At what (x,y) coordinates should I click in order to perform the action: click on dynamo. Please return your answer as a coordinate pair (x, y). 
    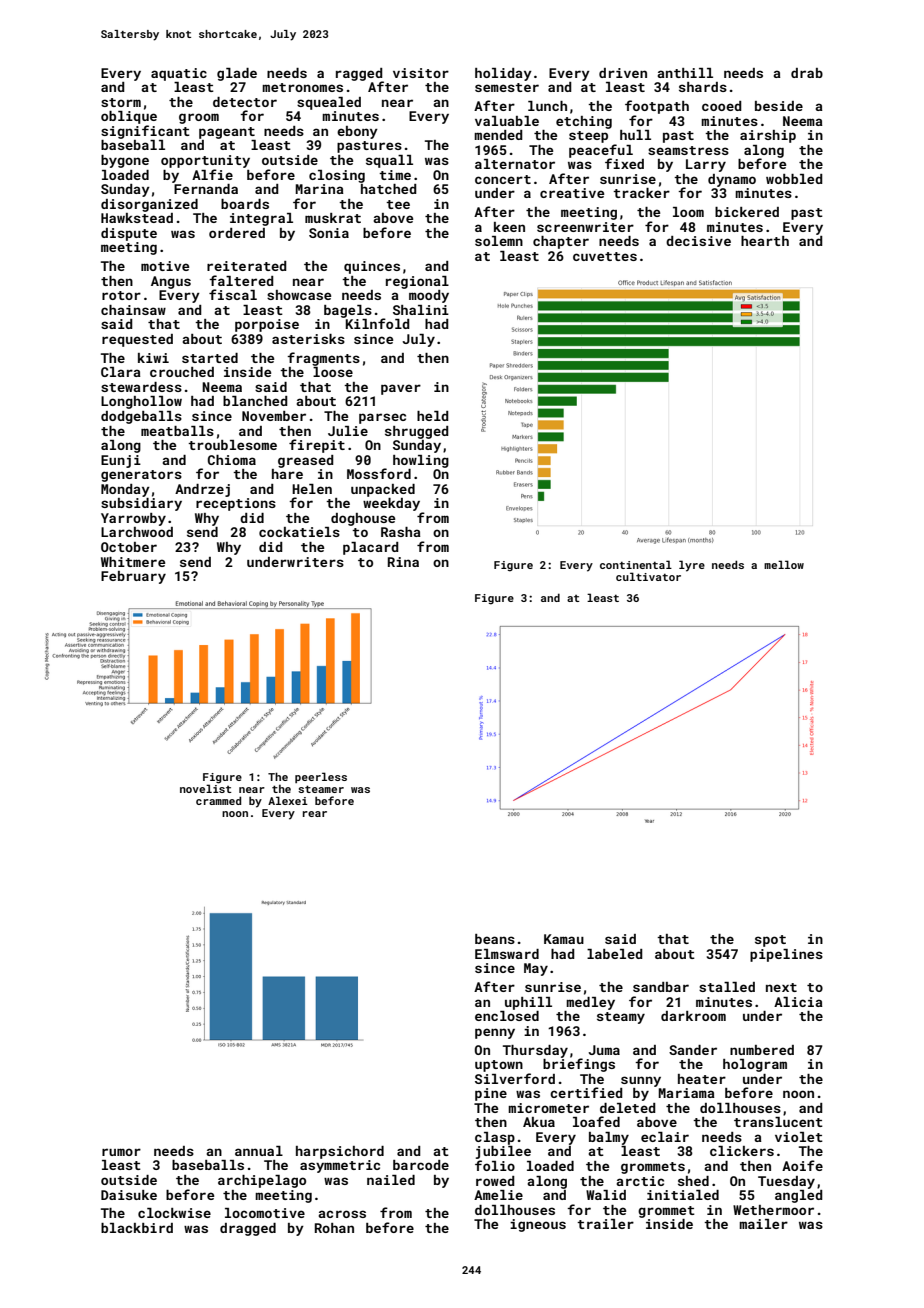
    Looking at the image, I should click on (732, 180).
